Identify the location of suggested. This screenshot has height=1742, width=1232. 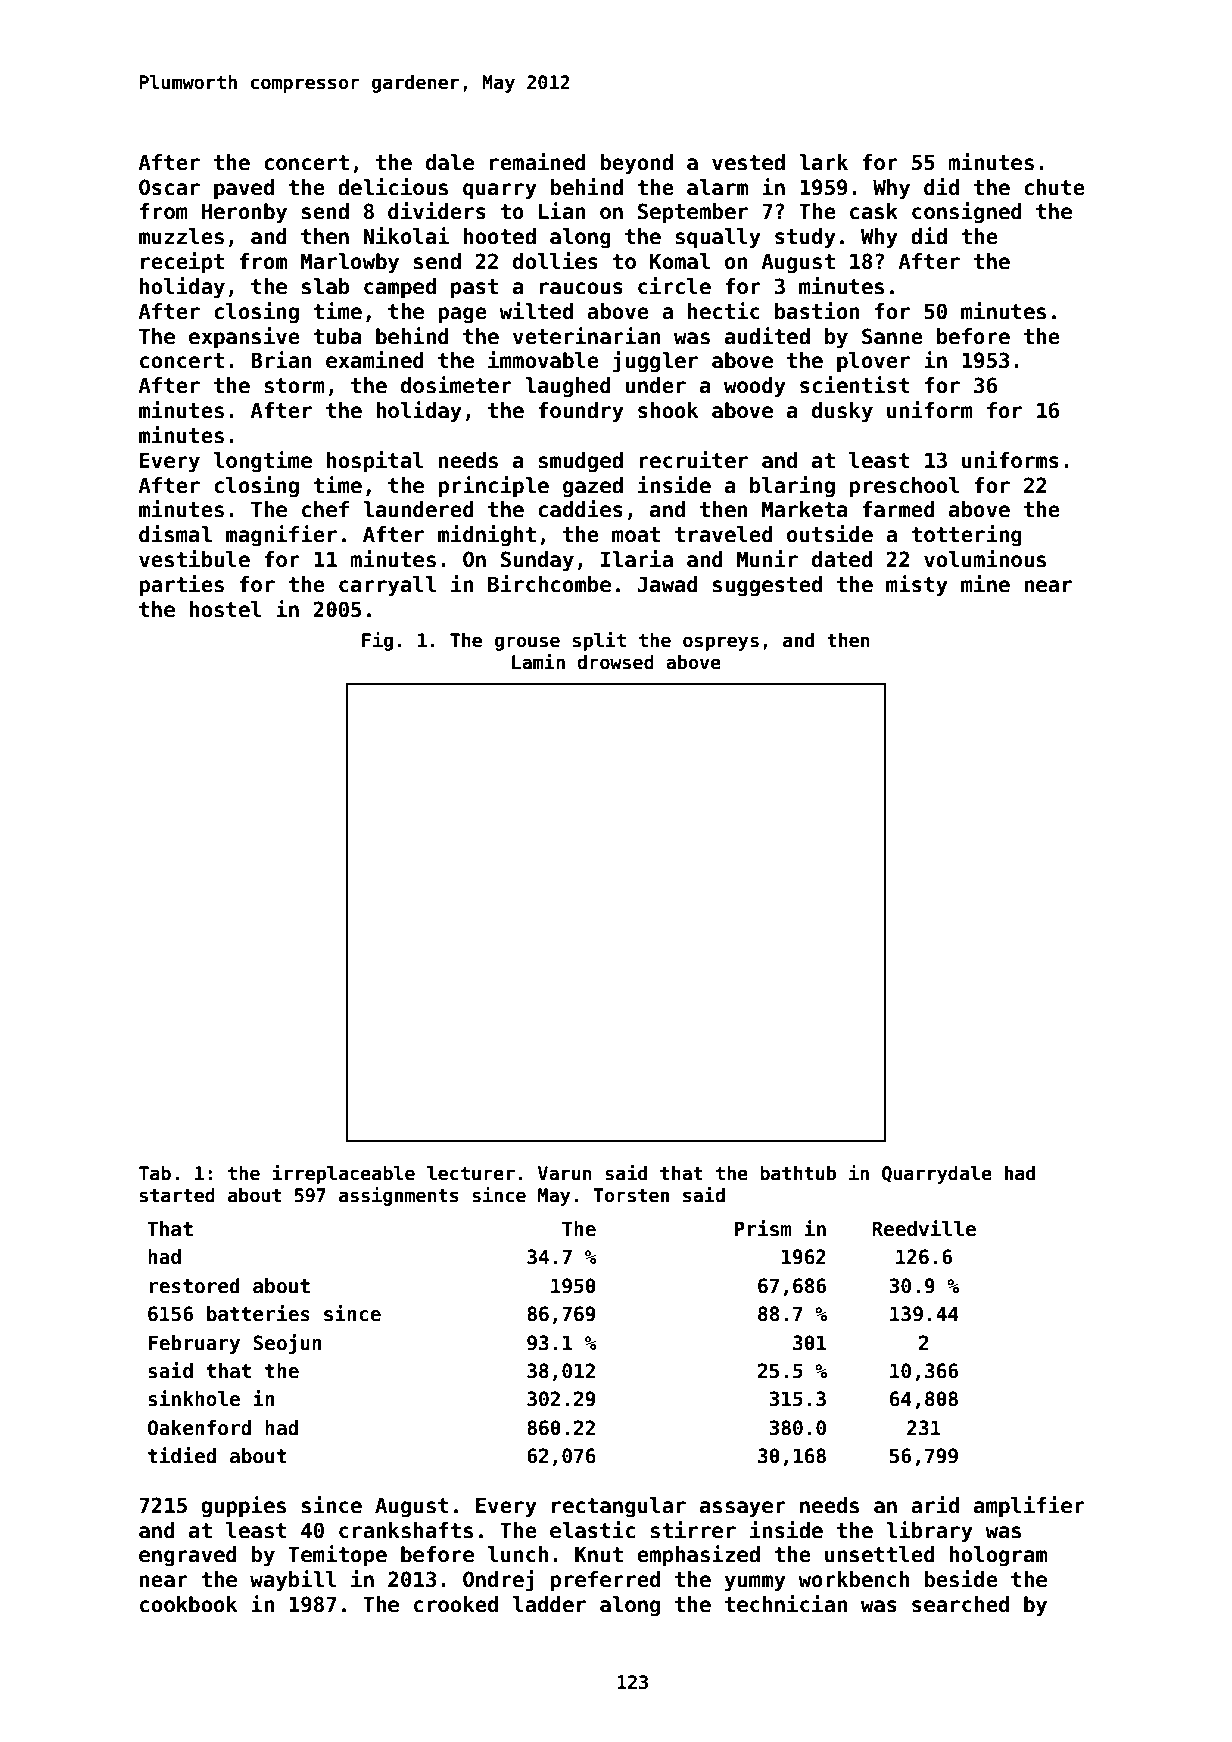
(767, 586).
